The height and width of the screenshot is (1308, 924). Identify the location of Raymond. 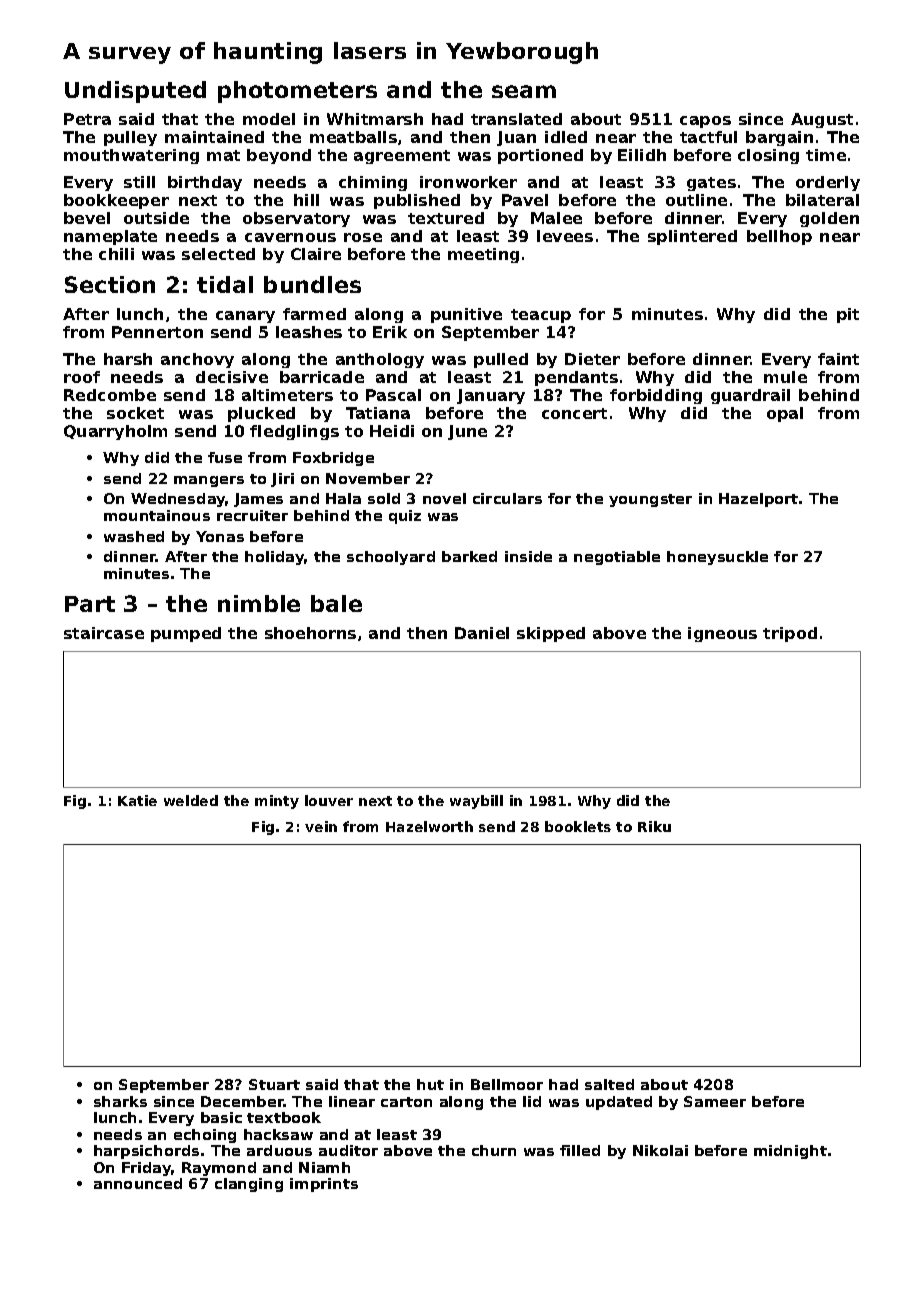
(219, 1169).
